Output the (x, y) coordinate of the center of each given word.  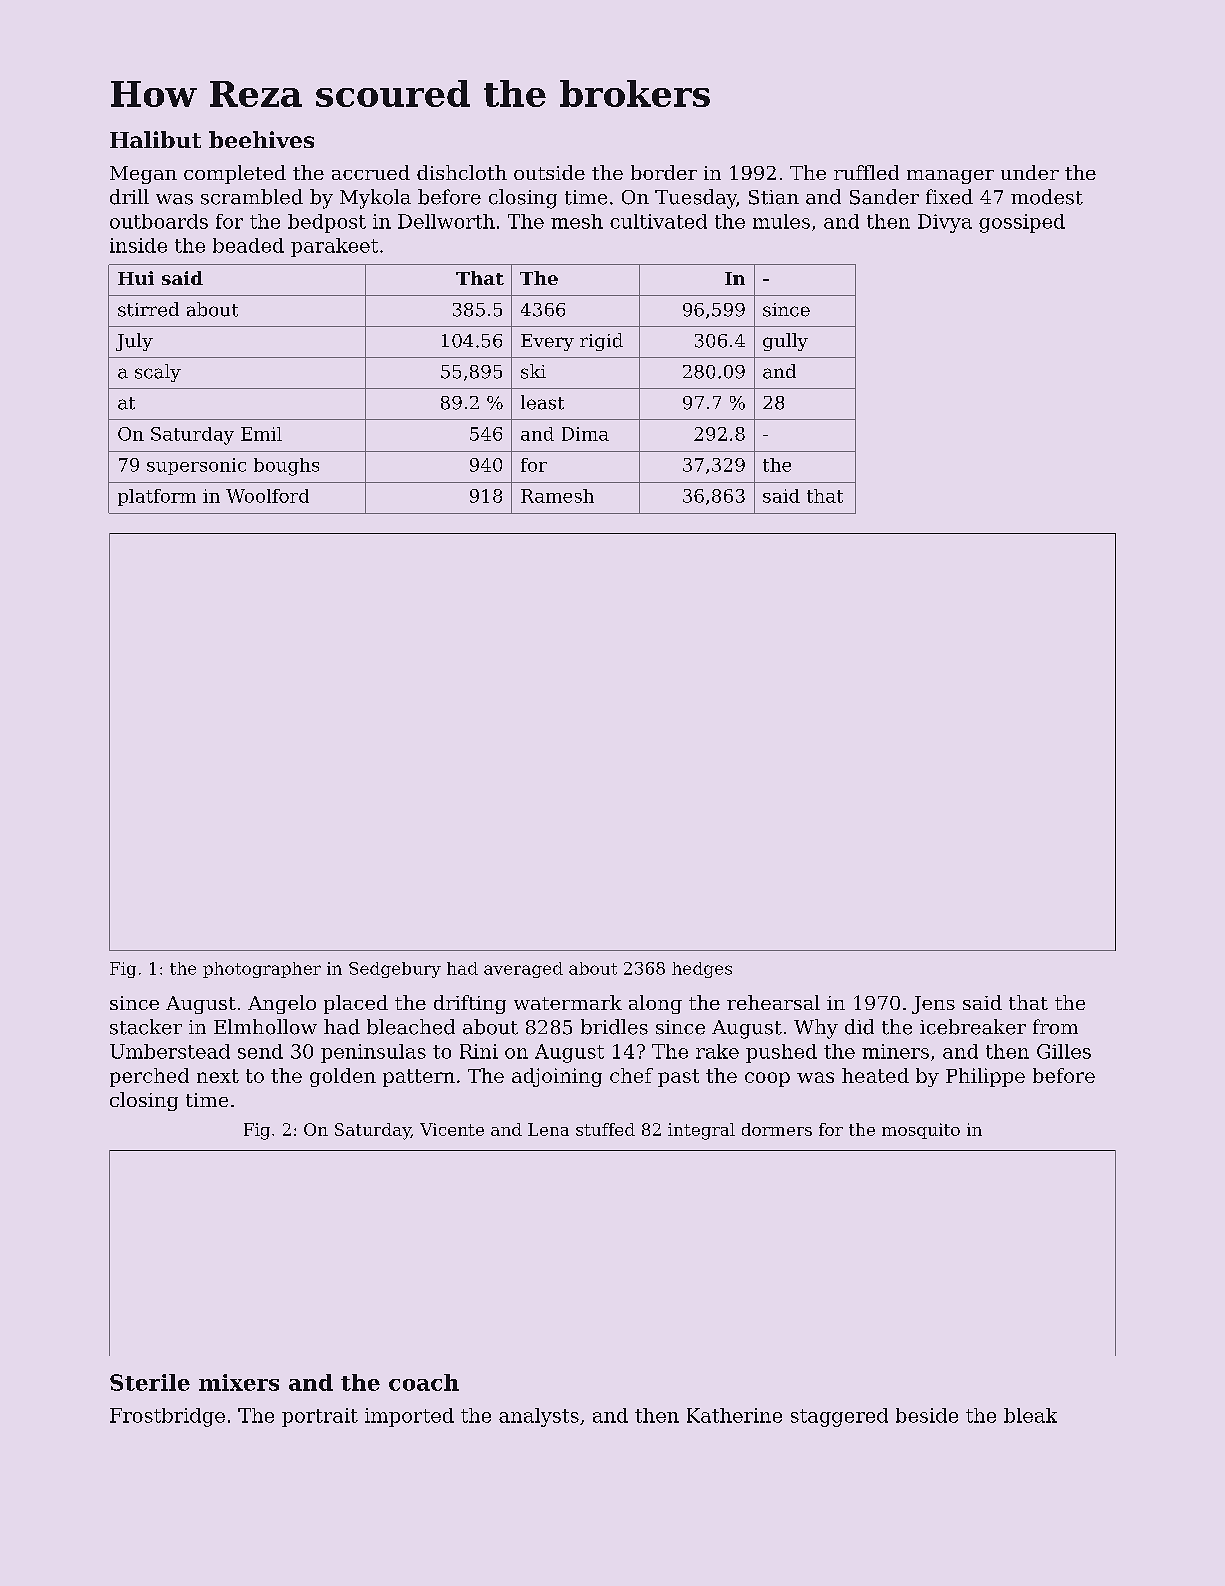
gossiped (1022, 223)
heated (875, 1075)
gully (785, 342)
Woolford (267, 496)
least (542, 402)
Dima (585, 434)
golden (343, 1077)
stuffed (605, 1129)
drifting (470, 1004)
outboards (159, 221)
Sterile (150, 1382)
